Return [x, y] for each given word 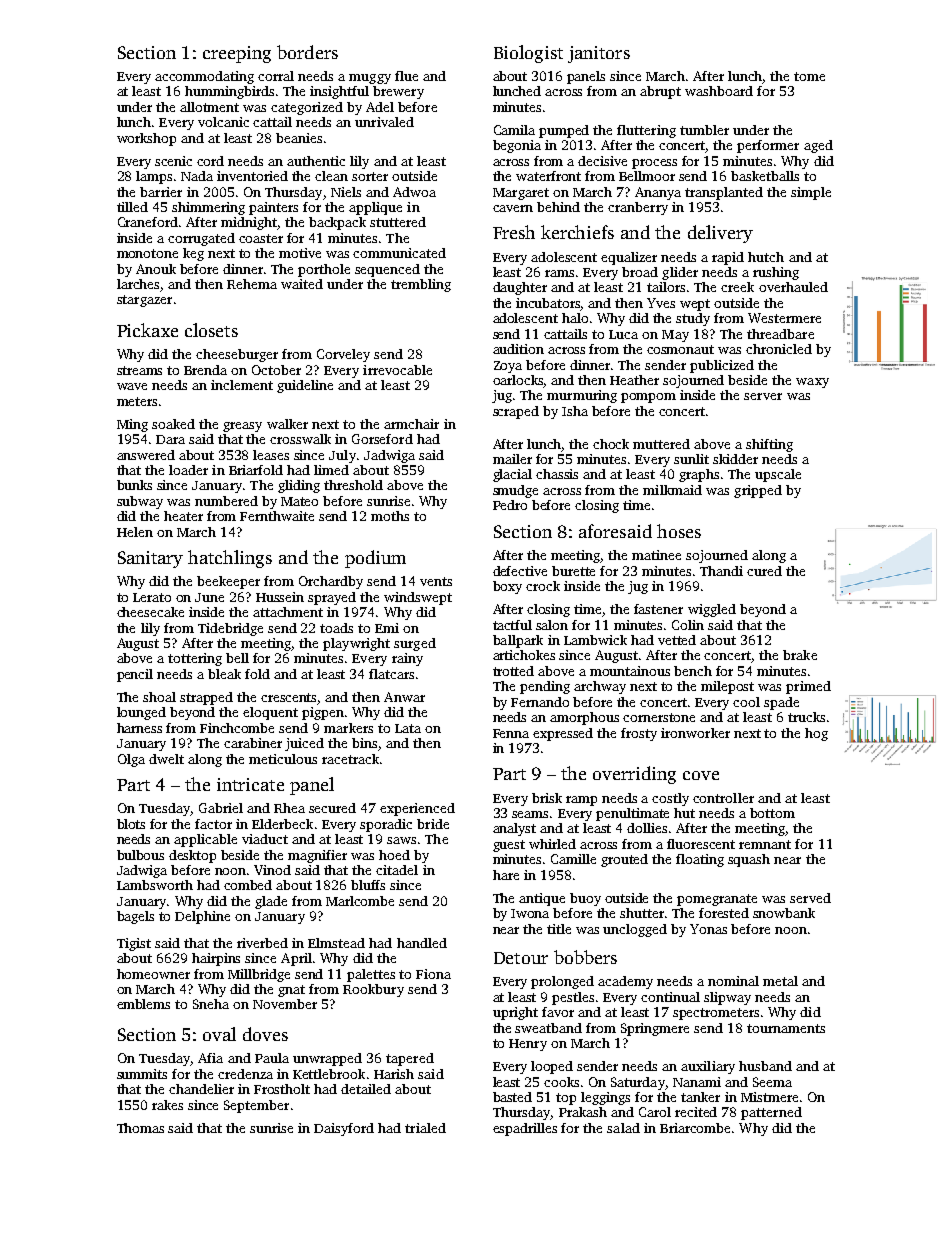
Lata [408, 728]
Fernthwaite [277, 516]
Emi [387, 628]
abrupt [660, 92]
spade [781, 703]
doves [265, 1034]
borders [307, 52]
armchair [411, 424]
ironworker [695, 733]
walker [287, 424]
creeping [237, 54]
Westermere [784, 318]
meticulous [283, 759]
